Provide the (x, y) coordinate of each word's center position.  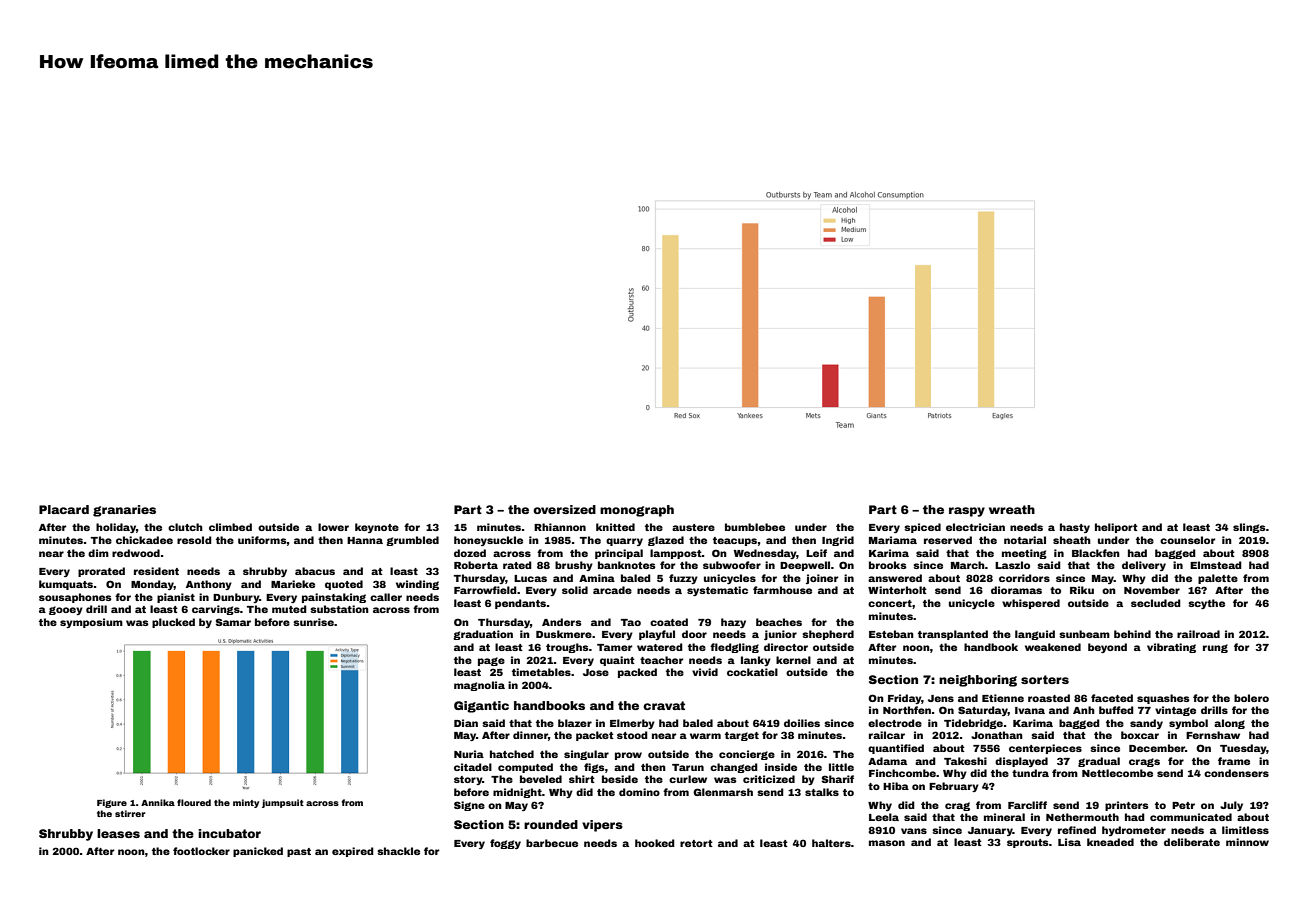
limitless (1245, 830)
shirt (582, 779)
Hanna (365, 540)
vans (914, 831)
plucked (173, 623)
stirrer (130, 813)
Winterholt (897, 590)
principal (619, 554)
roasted (1049, 698)
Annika (158, 802)
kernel (793, 660)
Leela (884, 817)
